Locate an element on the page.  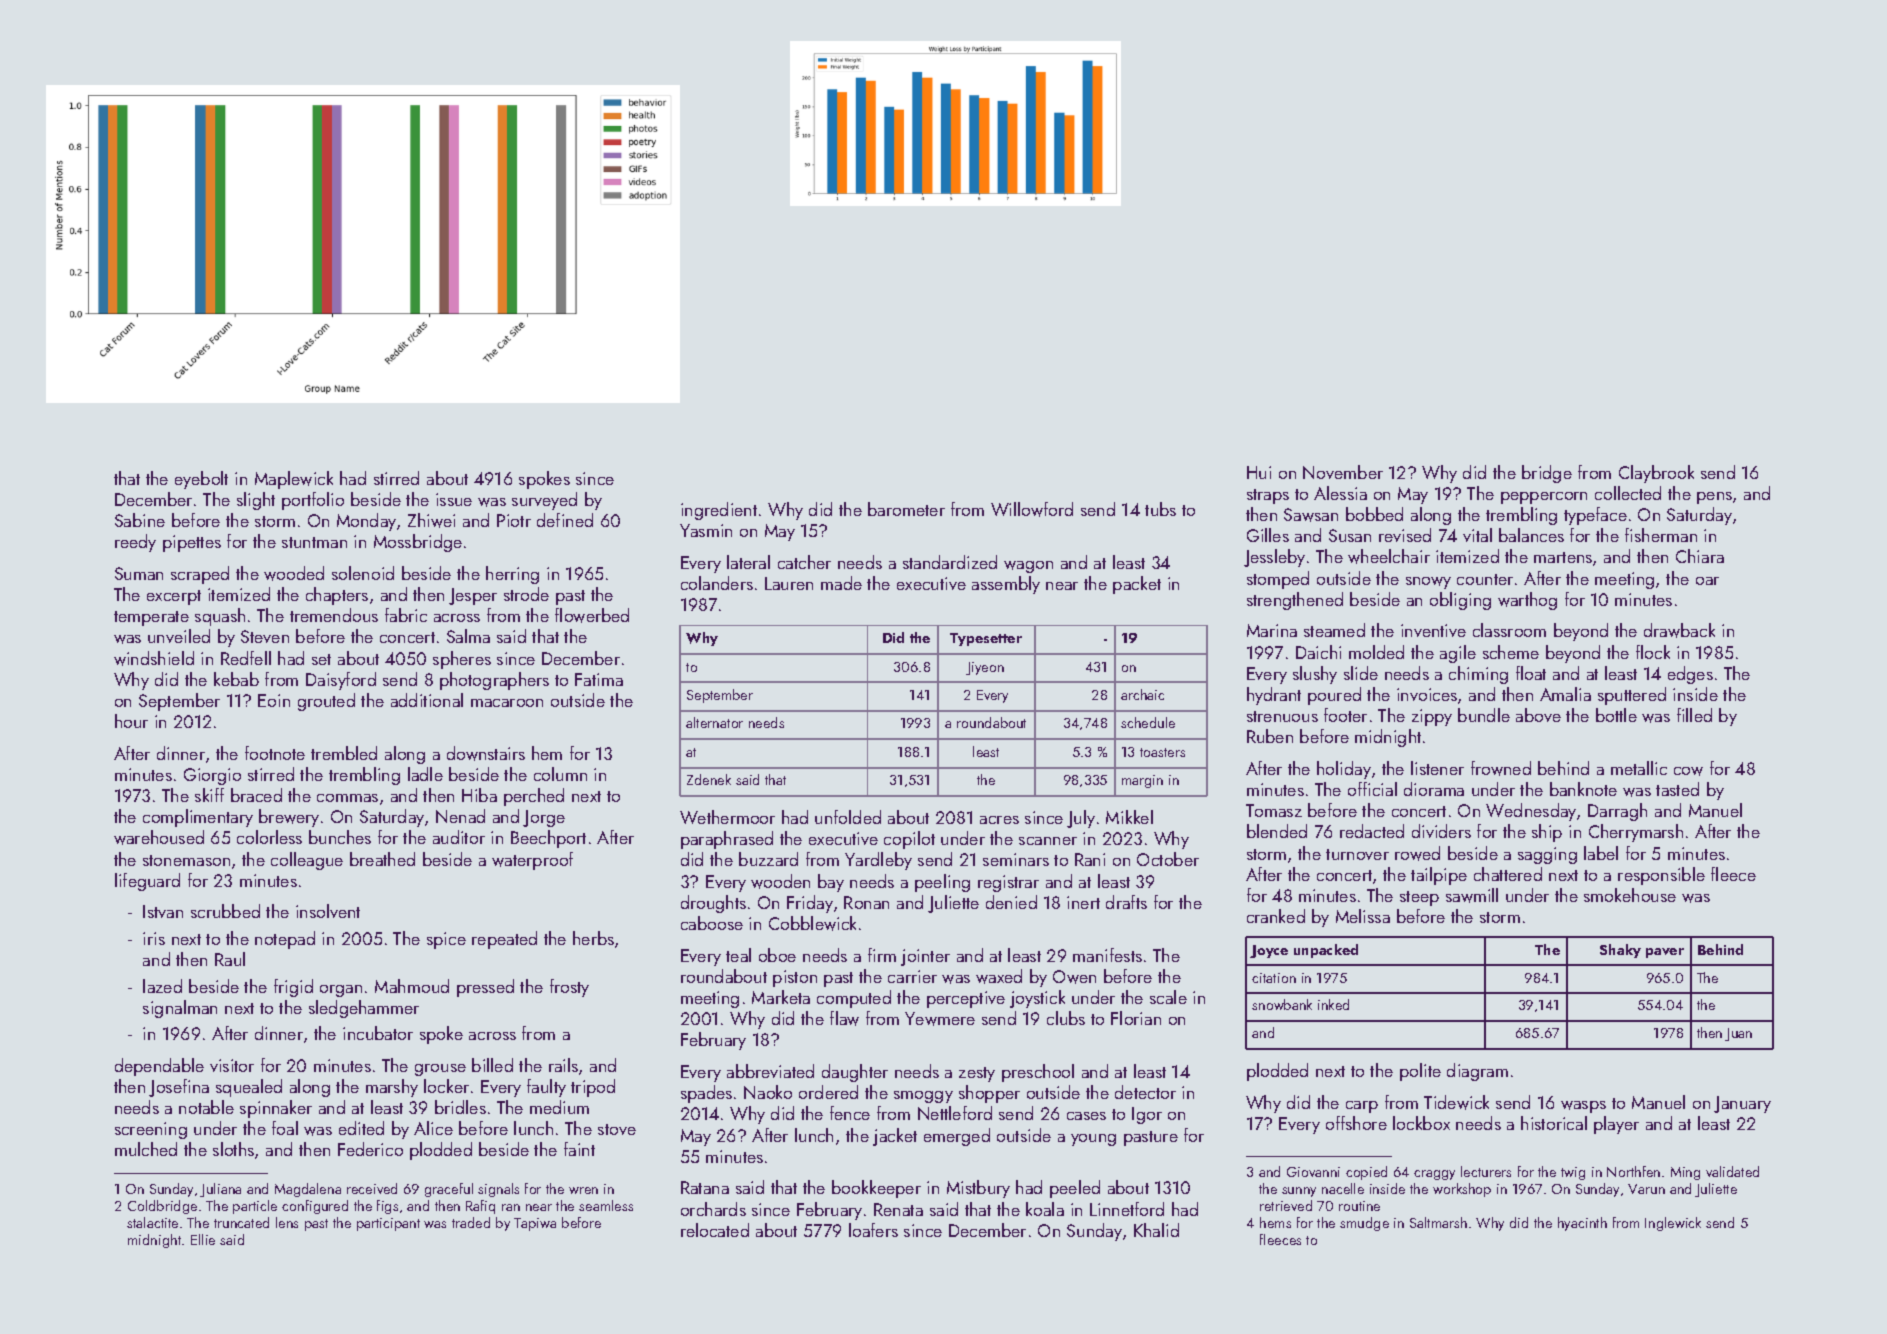
fence is located at coordinates (850, 1113).
